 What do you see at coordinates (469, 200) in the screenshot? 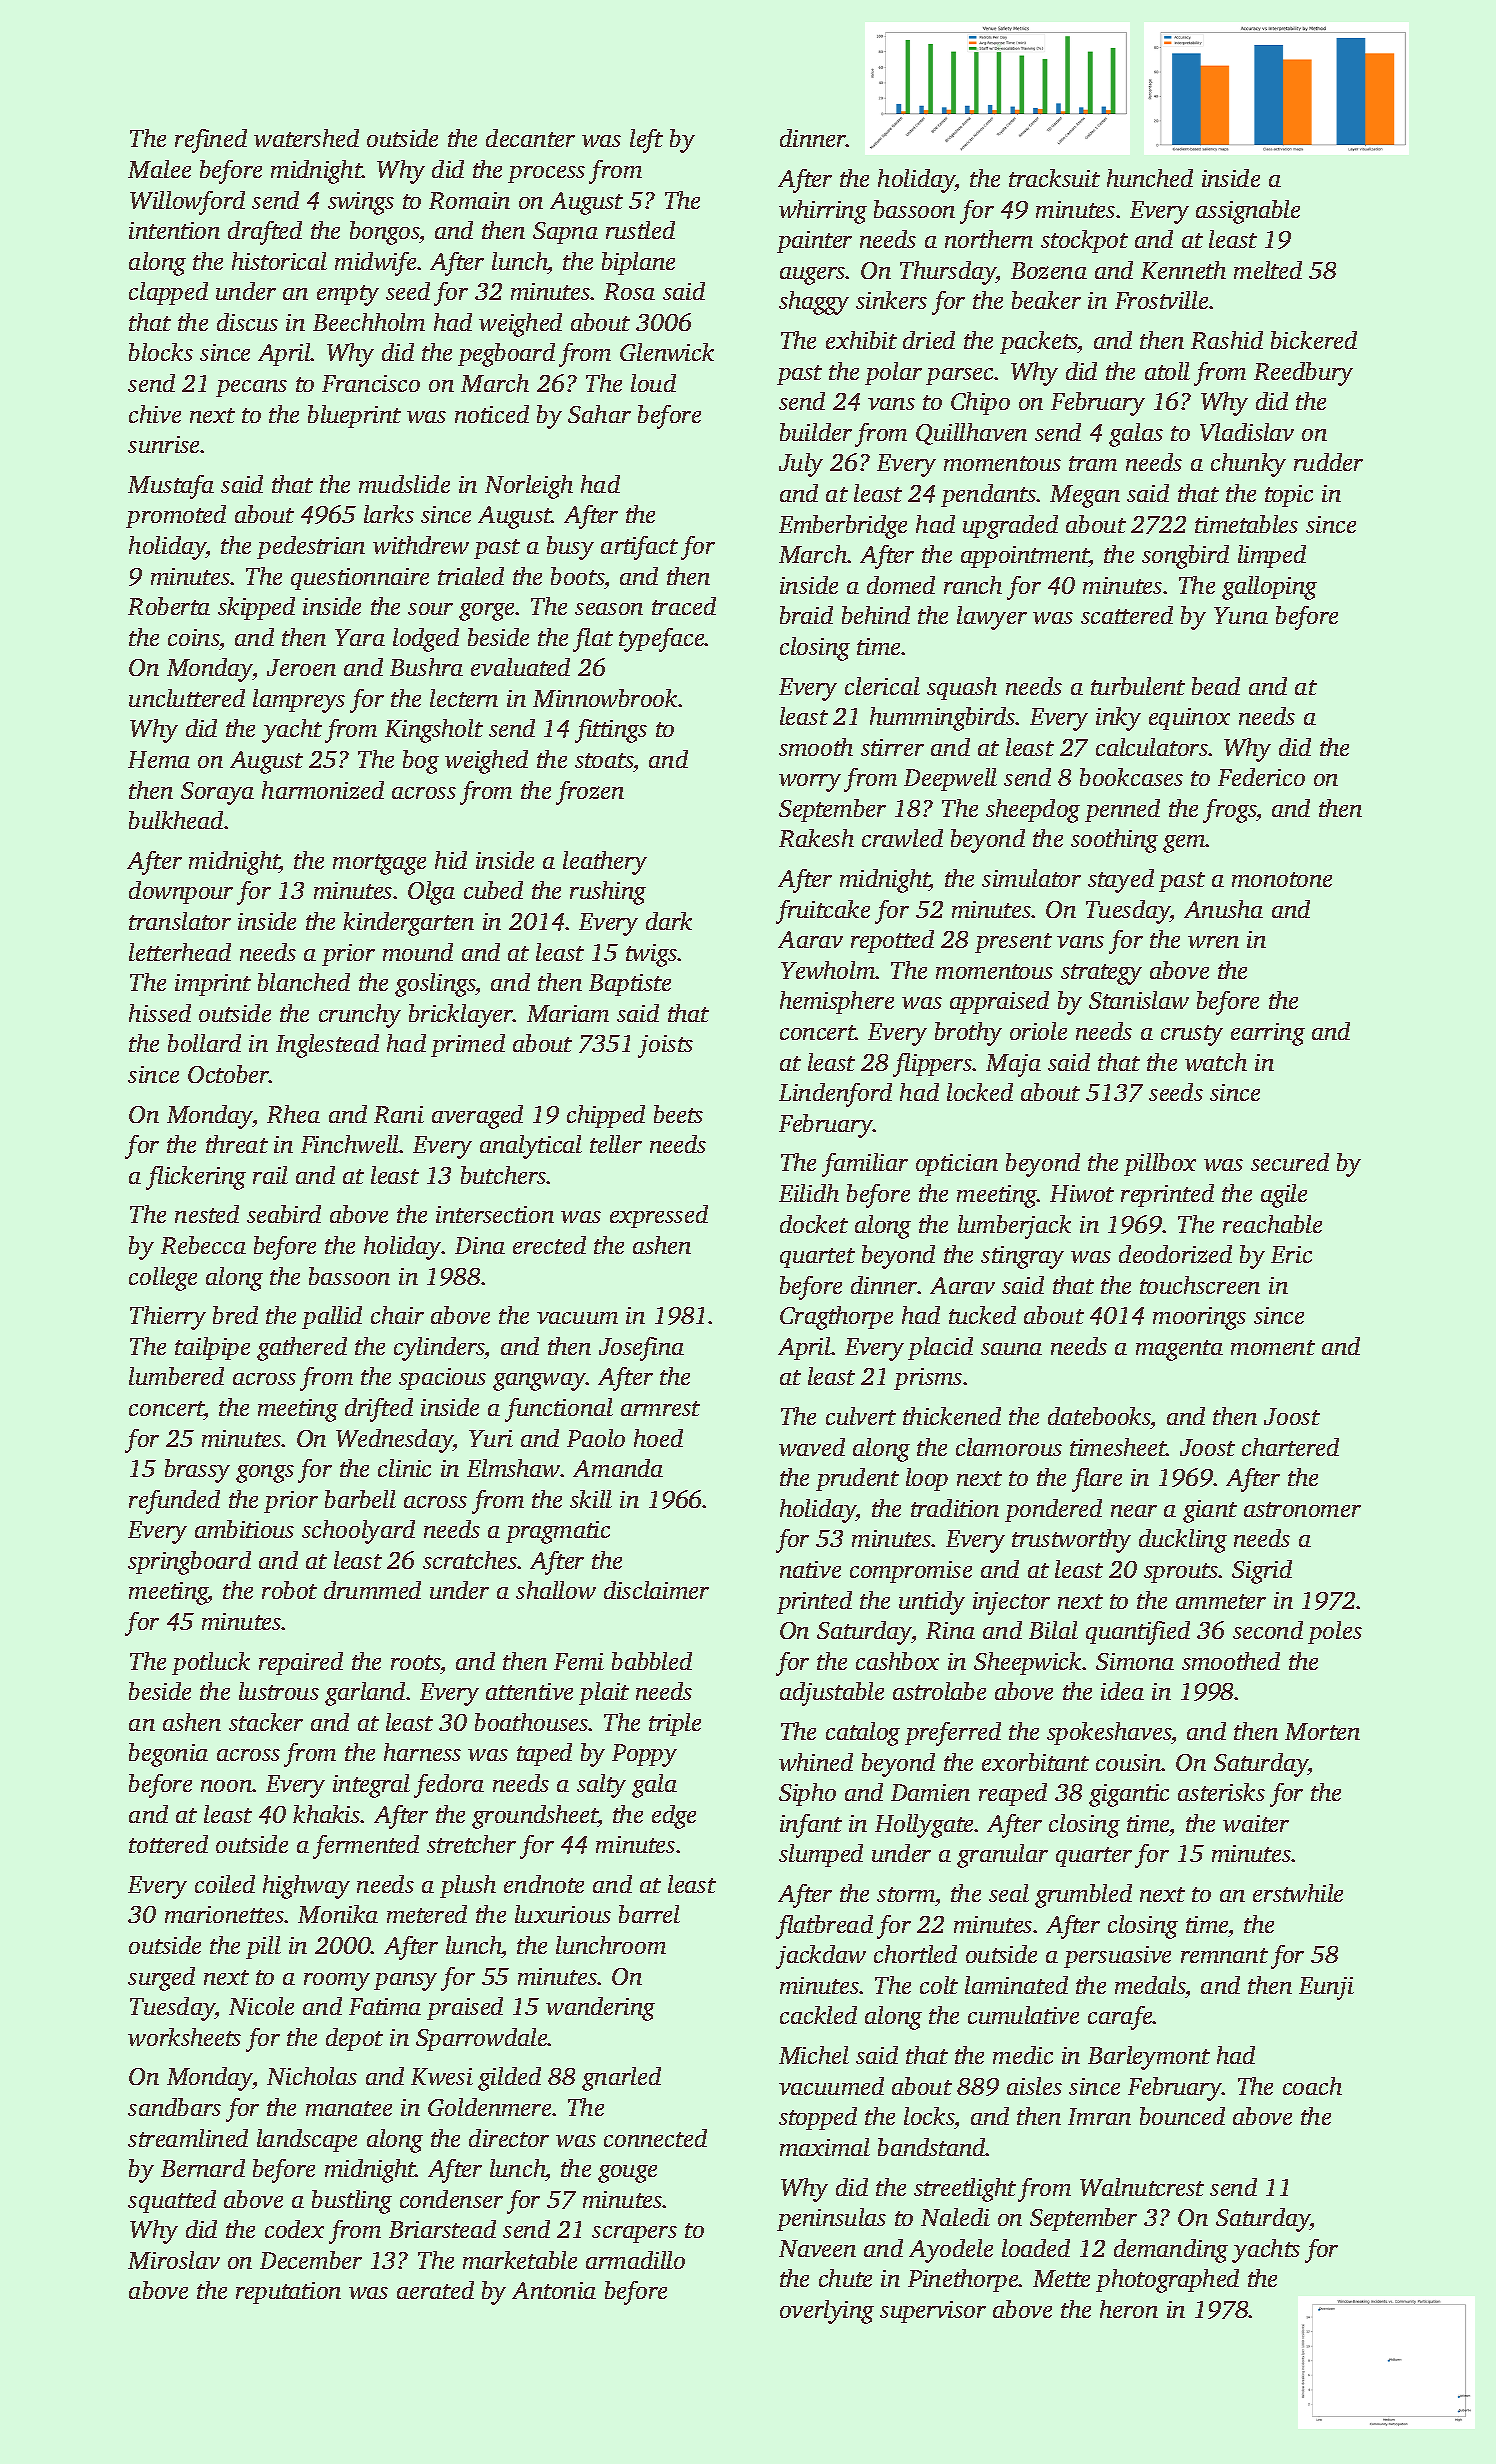
I see `Romain` at bounding box center [469, 200].
